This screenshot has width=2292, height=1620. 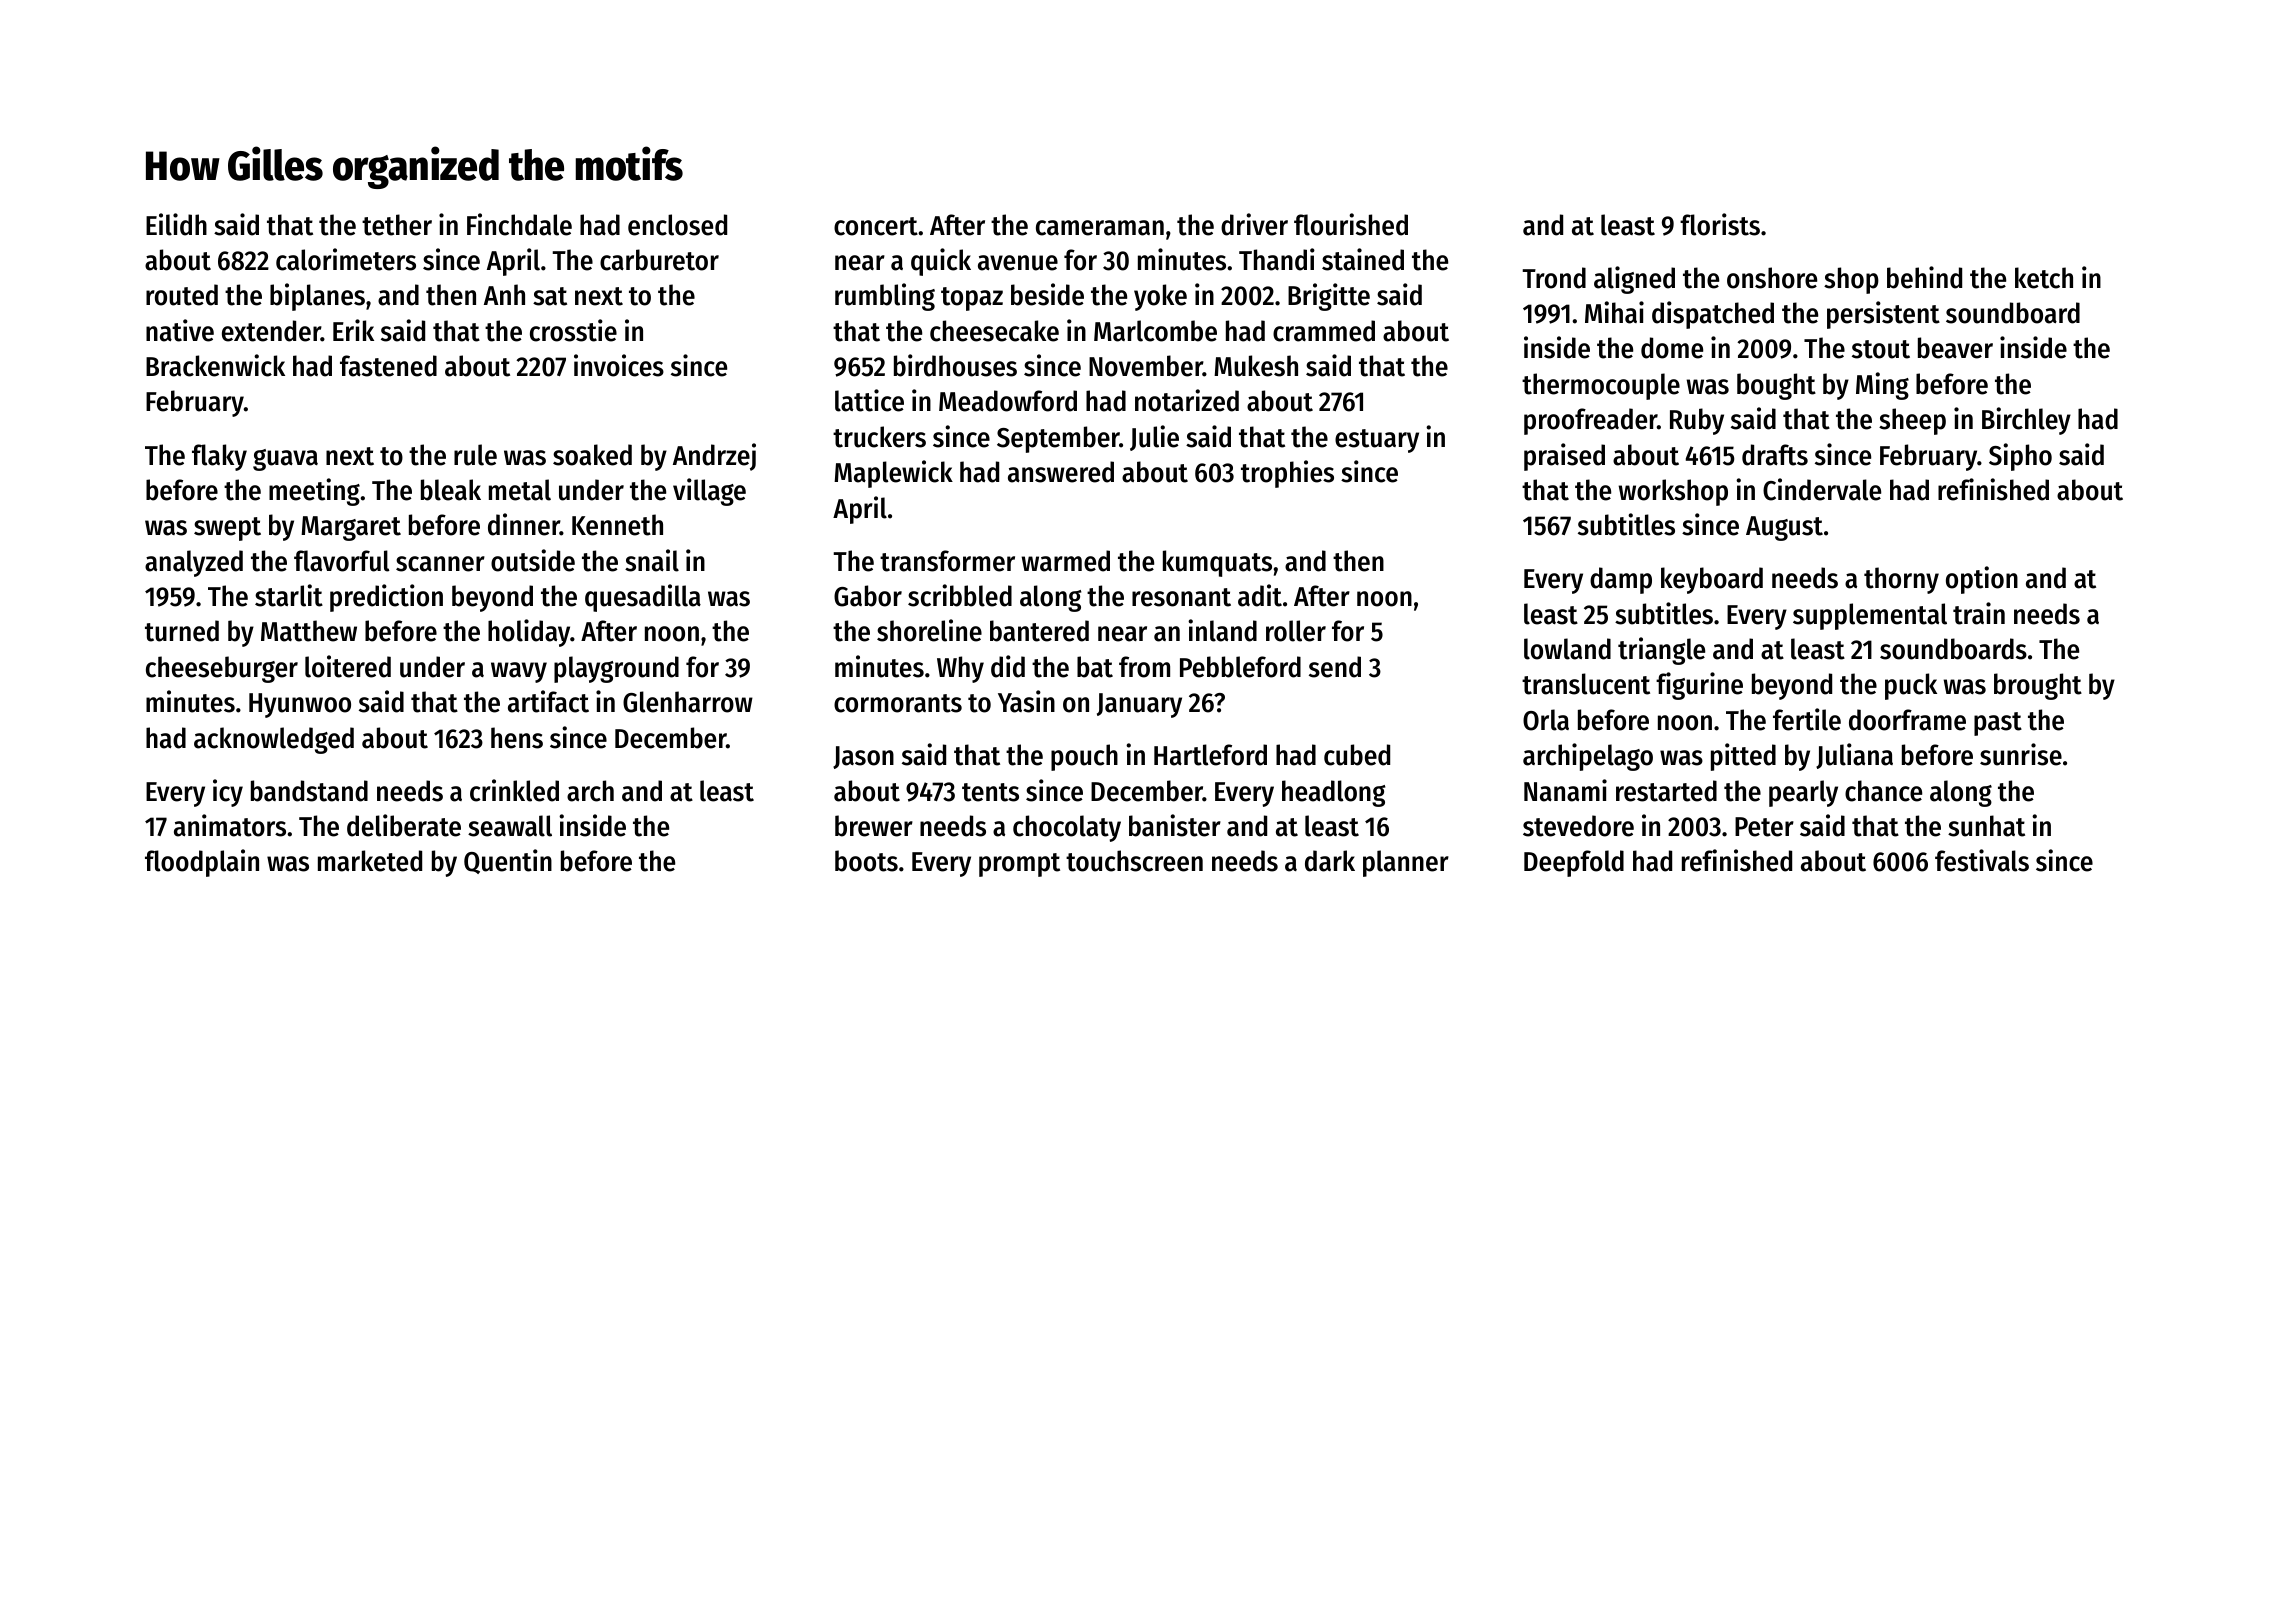 I want to click on concert, so click(x=876, y=226).
